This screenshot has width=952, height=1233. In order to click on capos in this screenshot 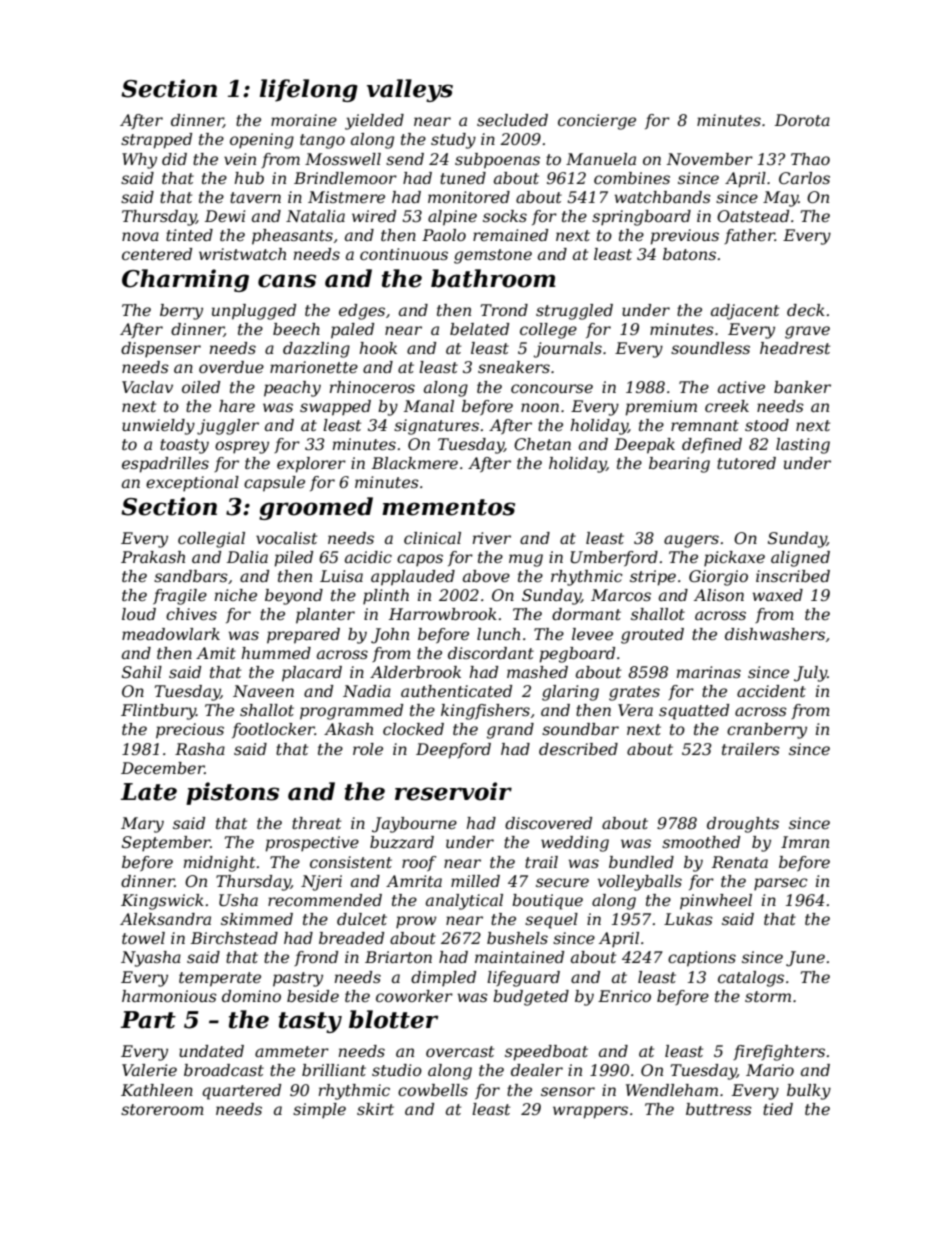, I will do `click(420, 560)`.
